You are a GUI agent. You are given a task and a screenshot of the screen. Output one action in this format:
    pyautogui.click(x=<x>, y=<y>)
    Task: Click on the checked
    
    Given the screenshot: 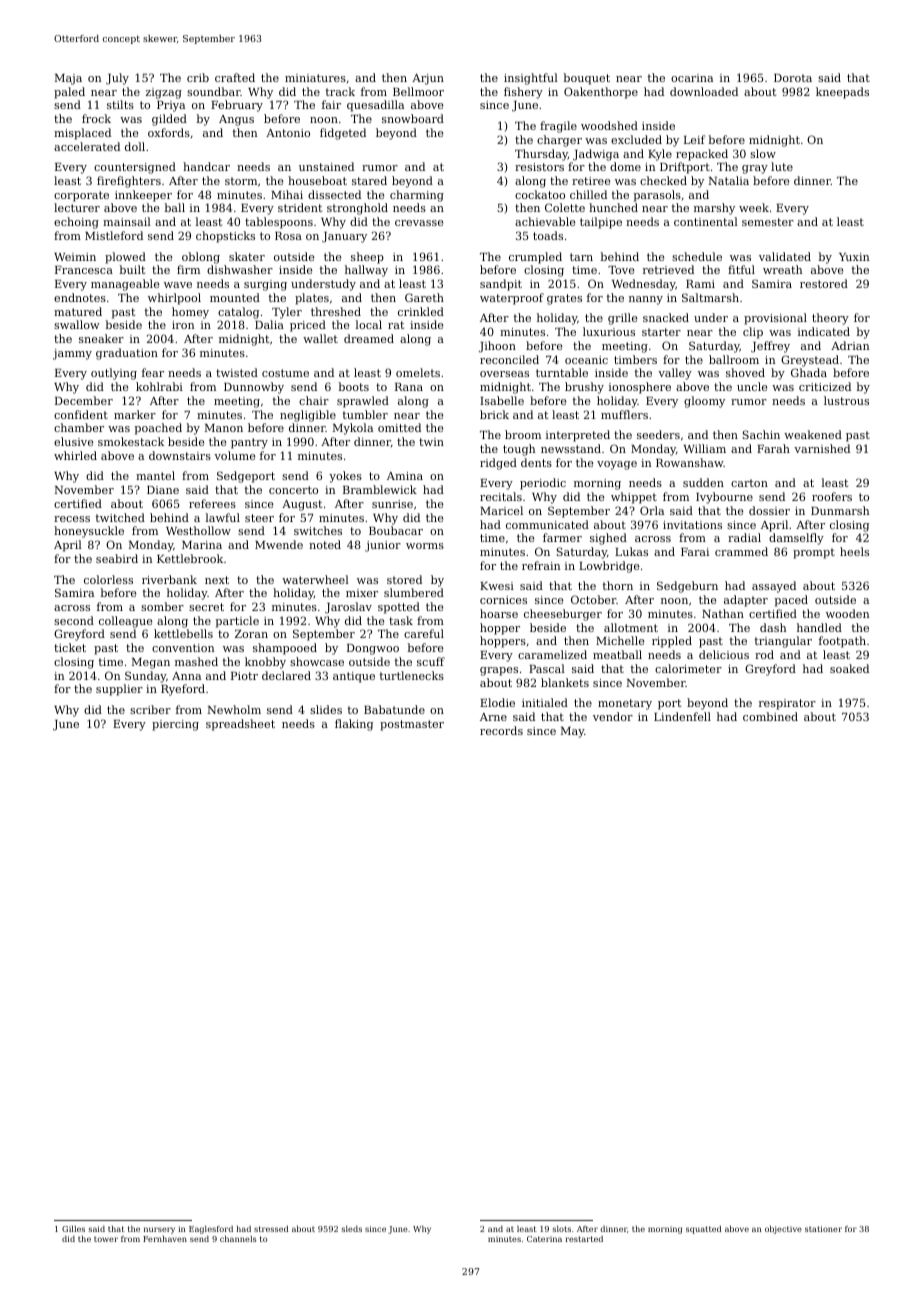 What is the action you would take?
    pyautogui.click(x=663, y=180)
